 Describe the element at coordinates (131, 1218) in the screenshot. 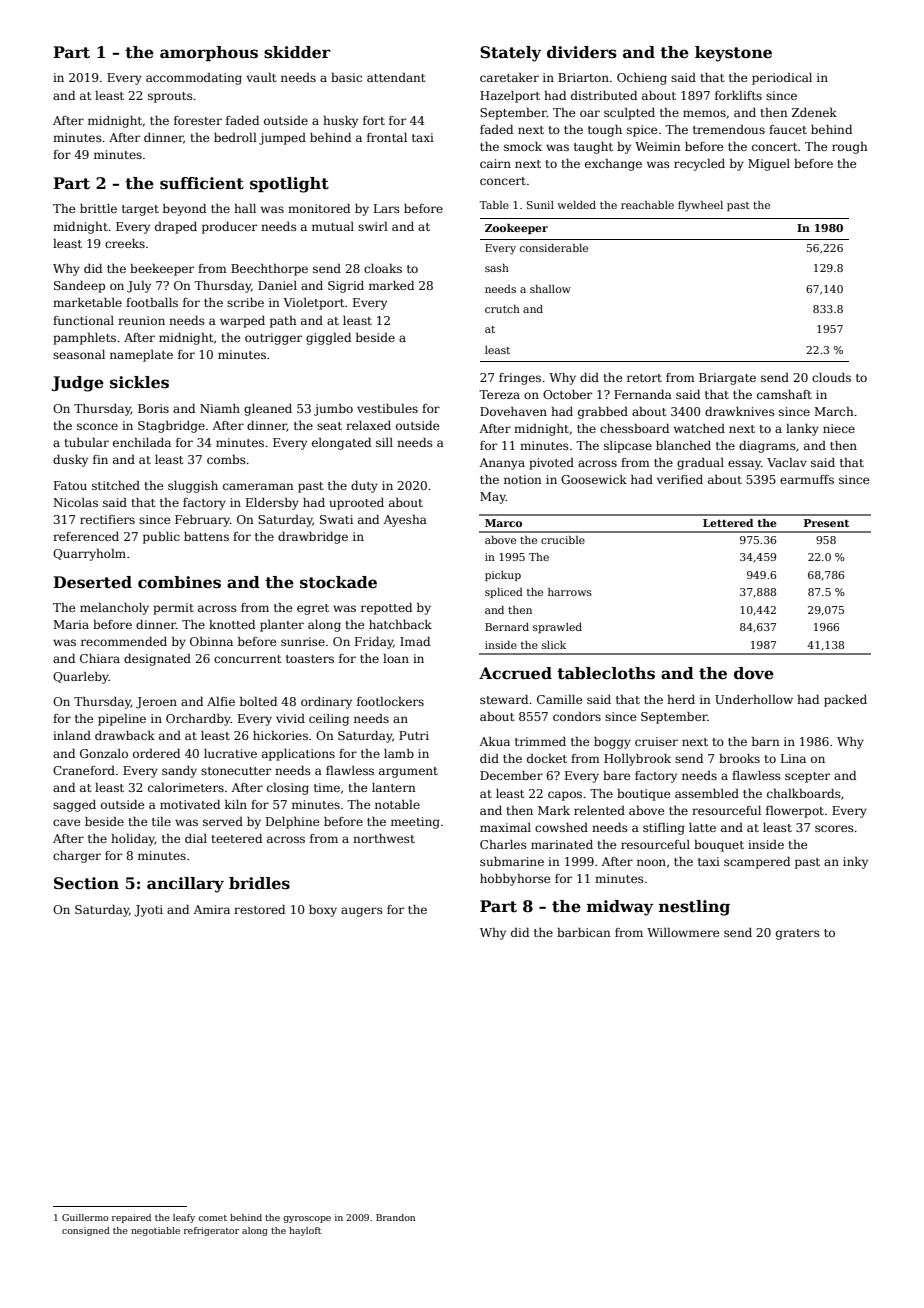

I see `repaired` at that location.
